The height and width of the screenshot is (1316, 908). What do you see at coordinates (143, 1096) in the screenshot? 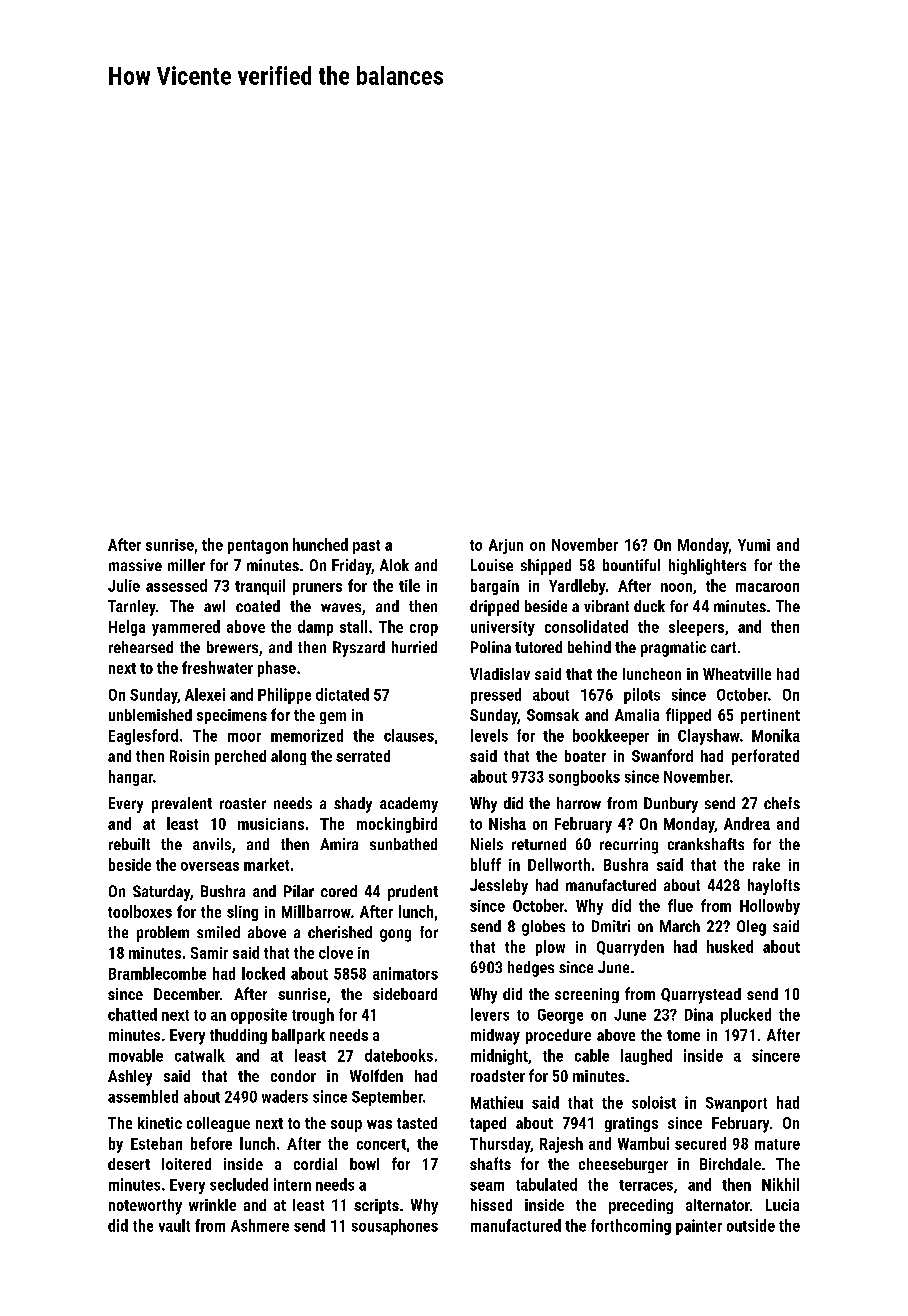
I see `assembled` at bounding box center [143, 1096].
